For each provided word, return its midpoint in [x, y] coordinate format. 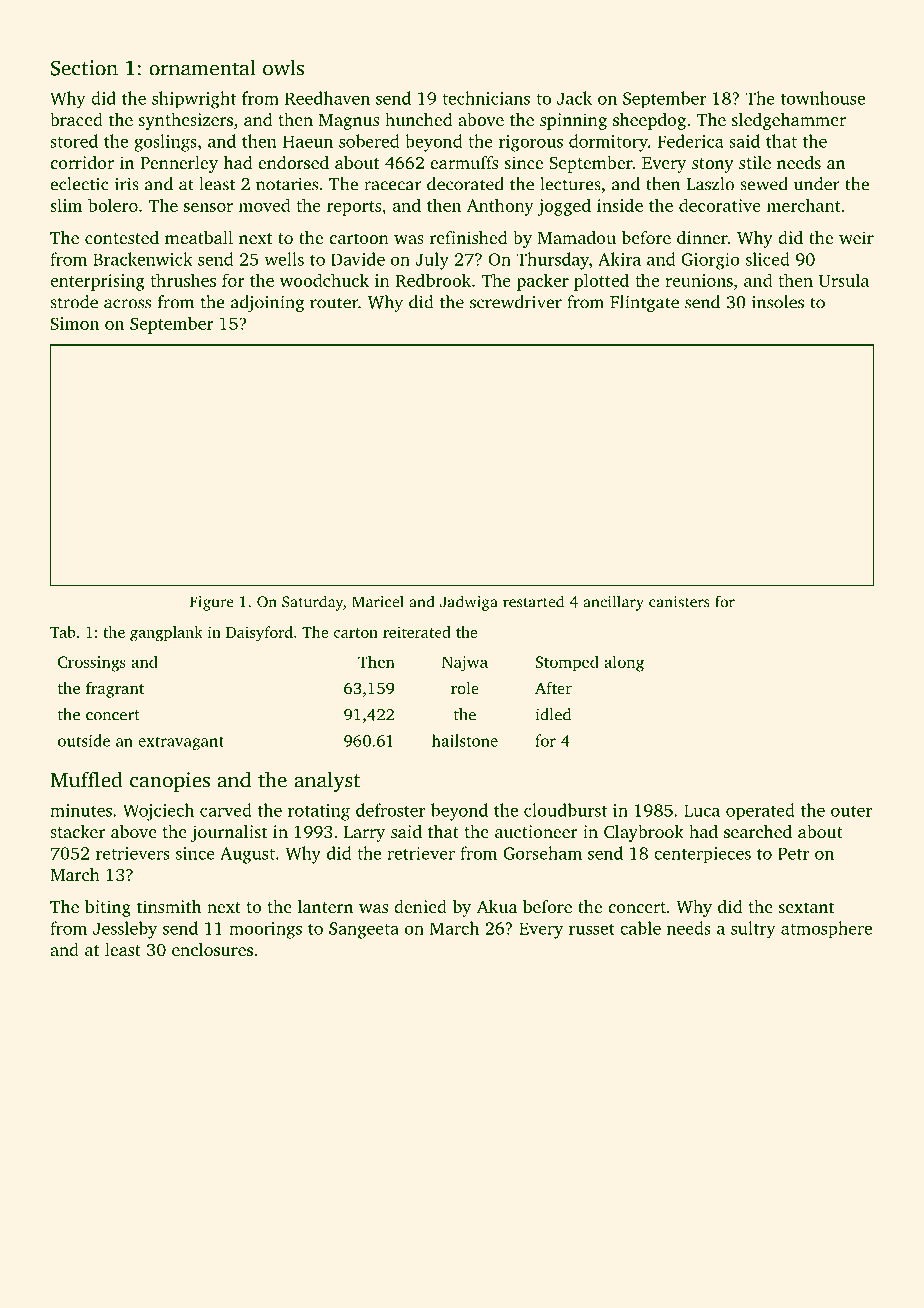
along [624, 663]
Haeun [308, 141]
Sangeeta [364, 930]
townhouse [823, 98]
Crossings [92, 664]
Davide [358, 259]
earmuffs [464, 162]
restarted [533, 601]
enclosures [212, 949]
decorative [720, 205]
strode [74, 302]
